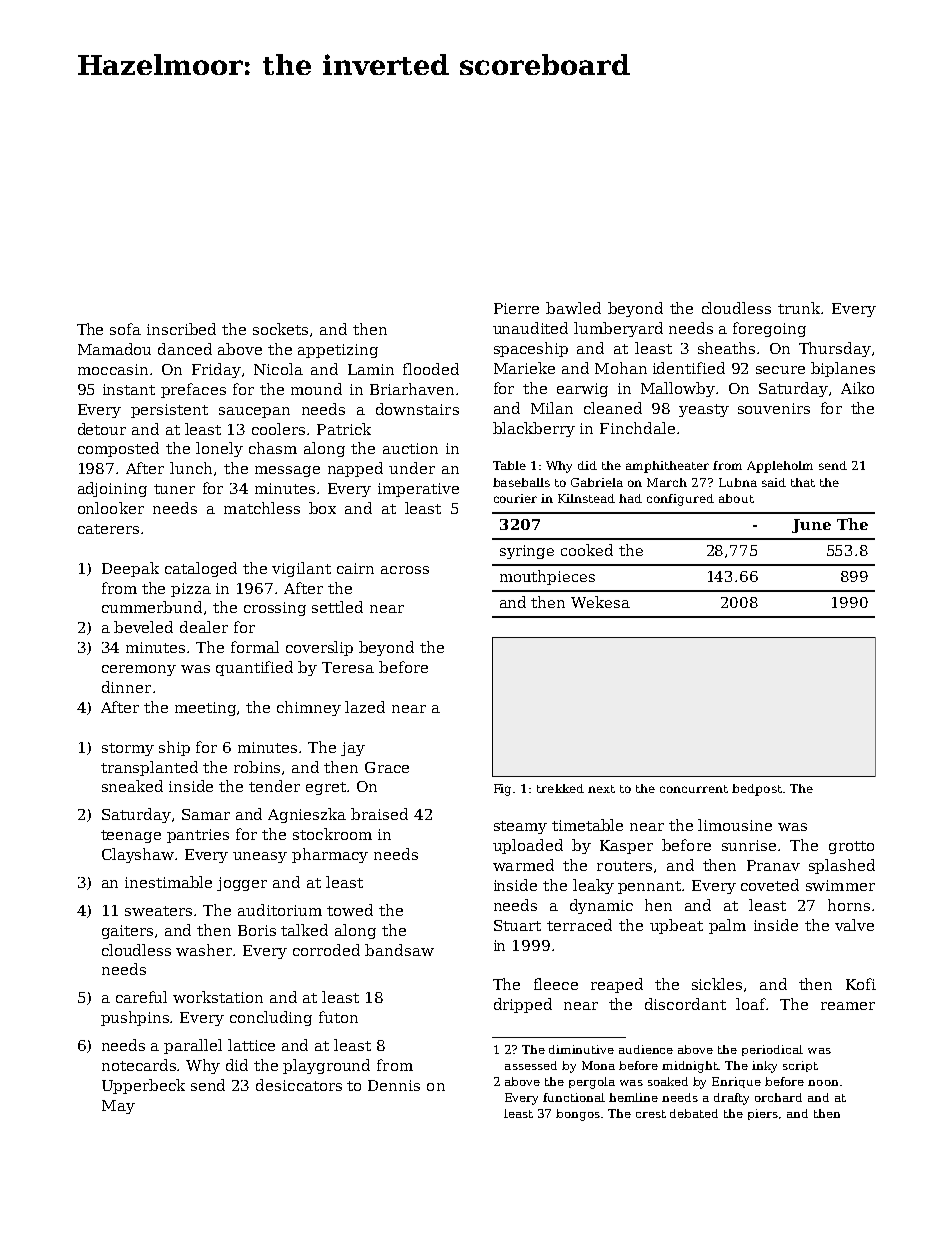  What do you see at coordinates (736, 498) in the page?
I see `about` at bounding box center [736, 498].
